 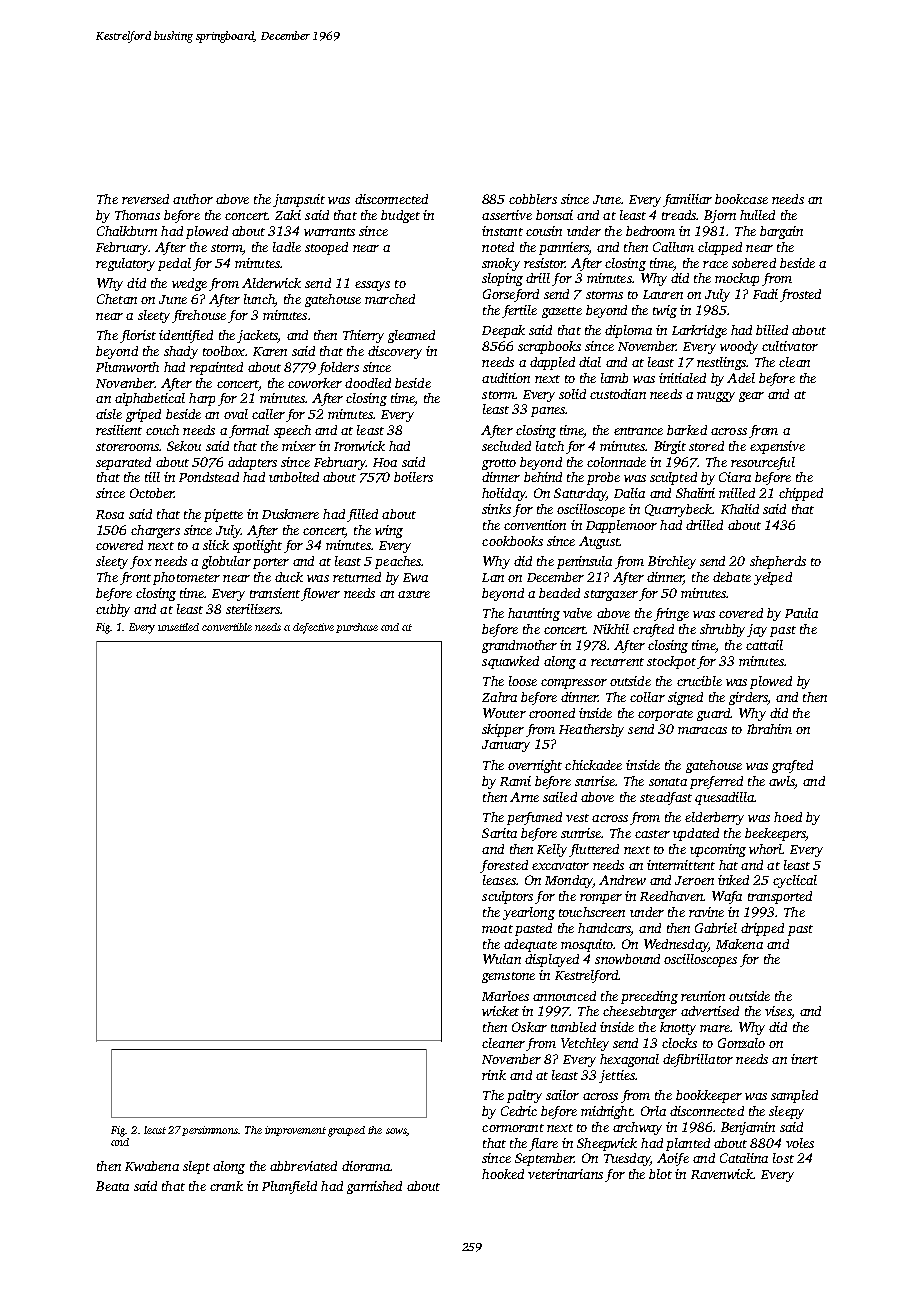 I want to click on sonata, so click(x=668, y=782).
